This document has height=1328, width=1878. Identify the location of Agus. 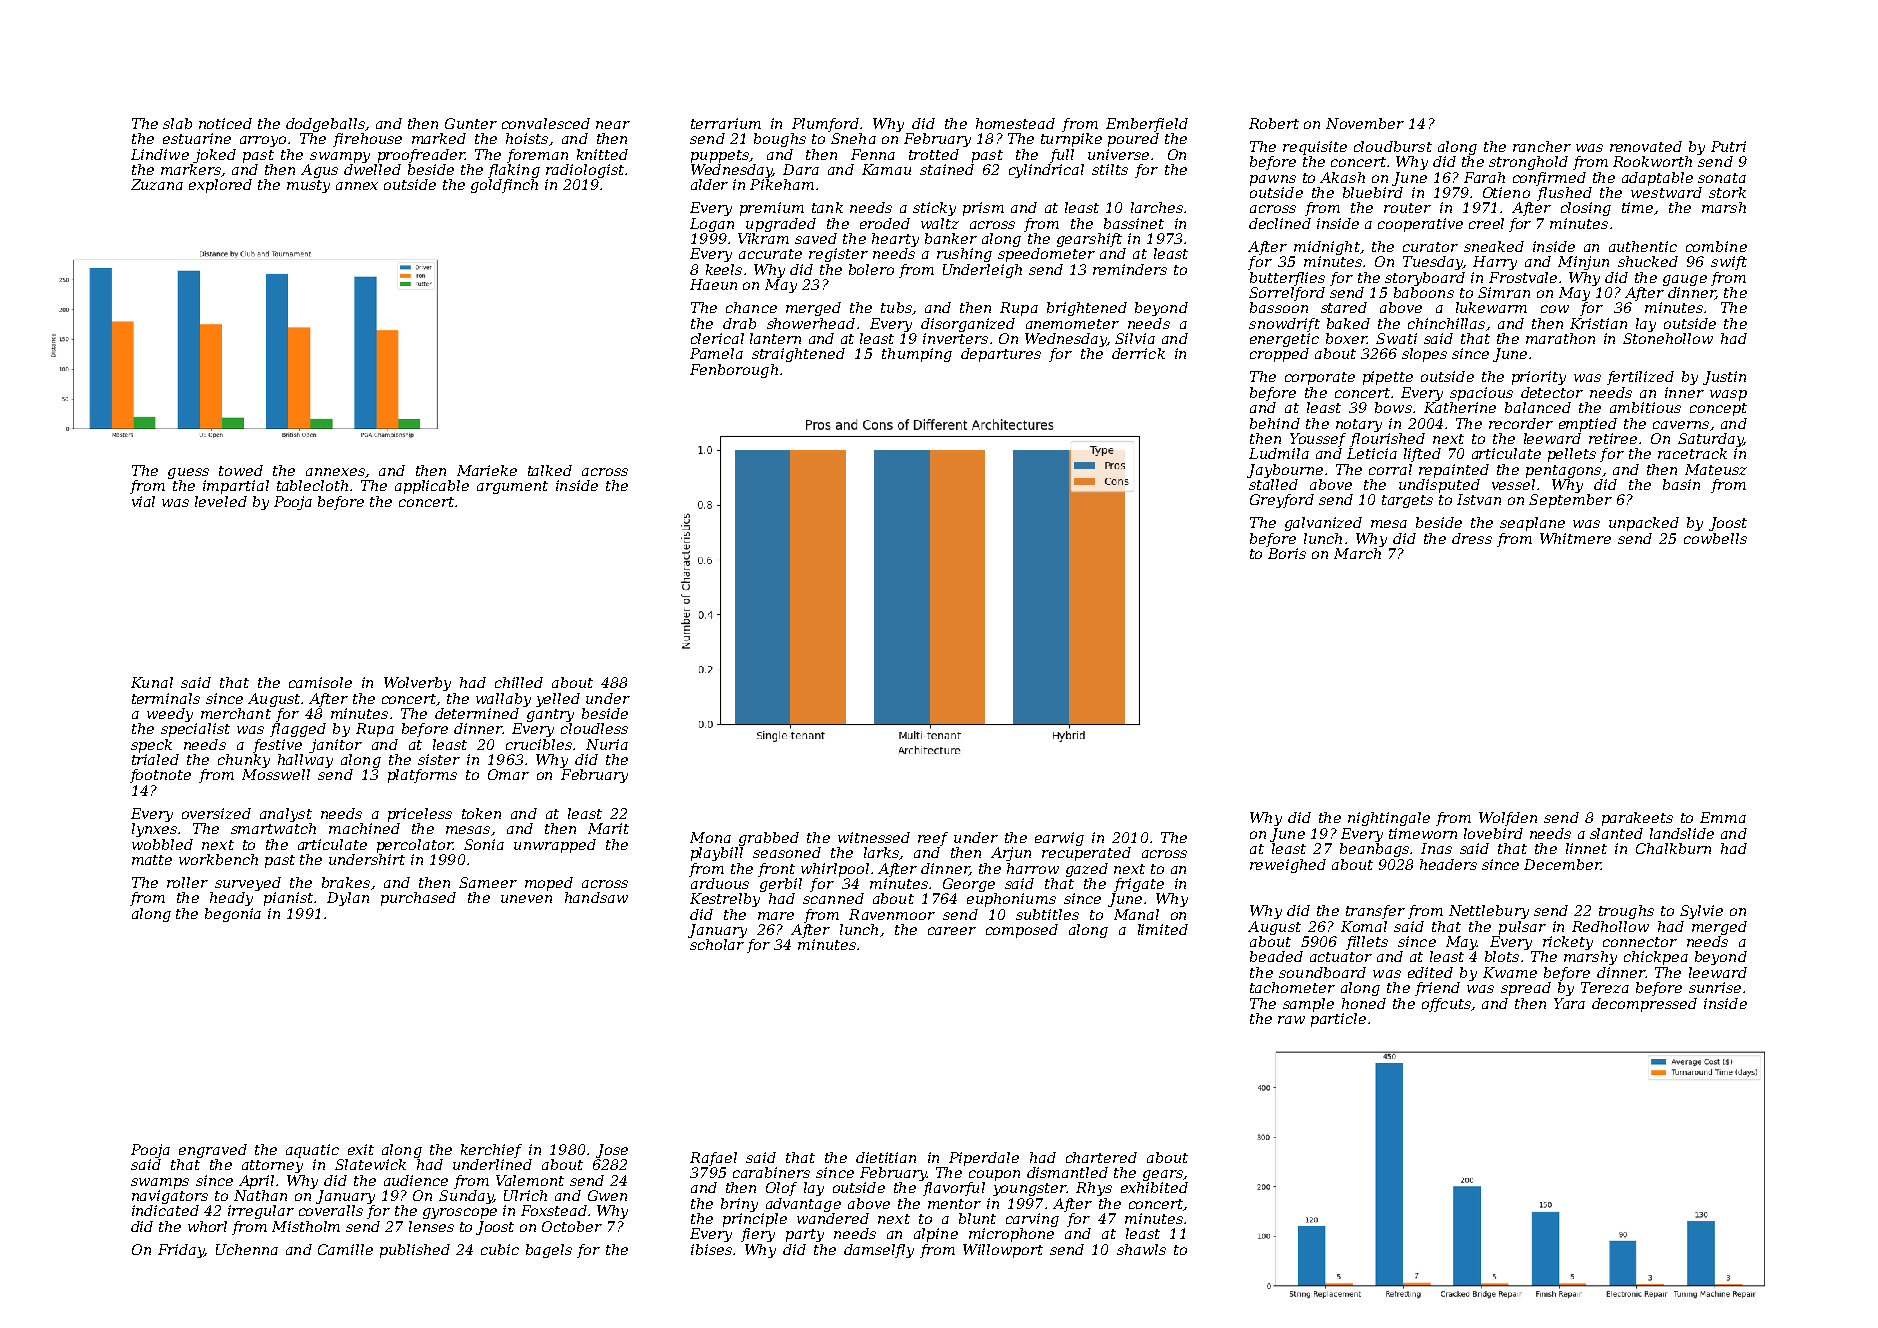
(319, 171).
